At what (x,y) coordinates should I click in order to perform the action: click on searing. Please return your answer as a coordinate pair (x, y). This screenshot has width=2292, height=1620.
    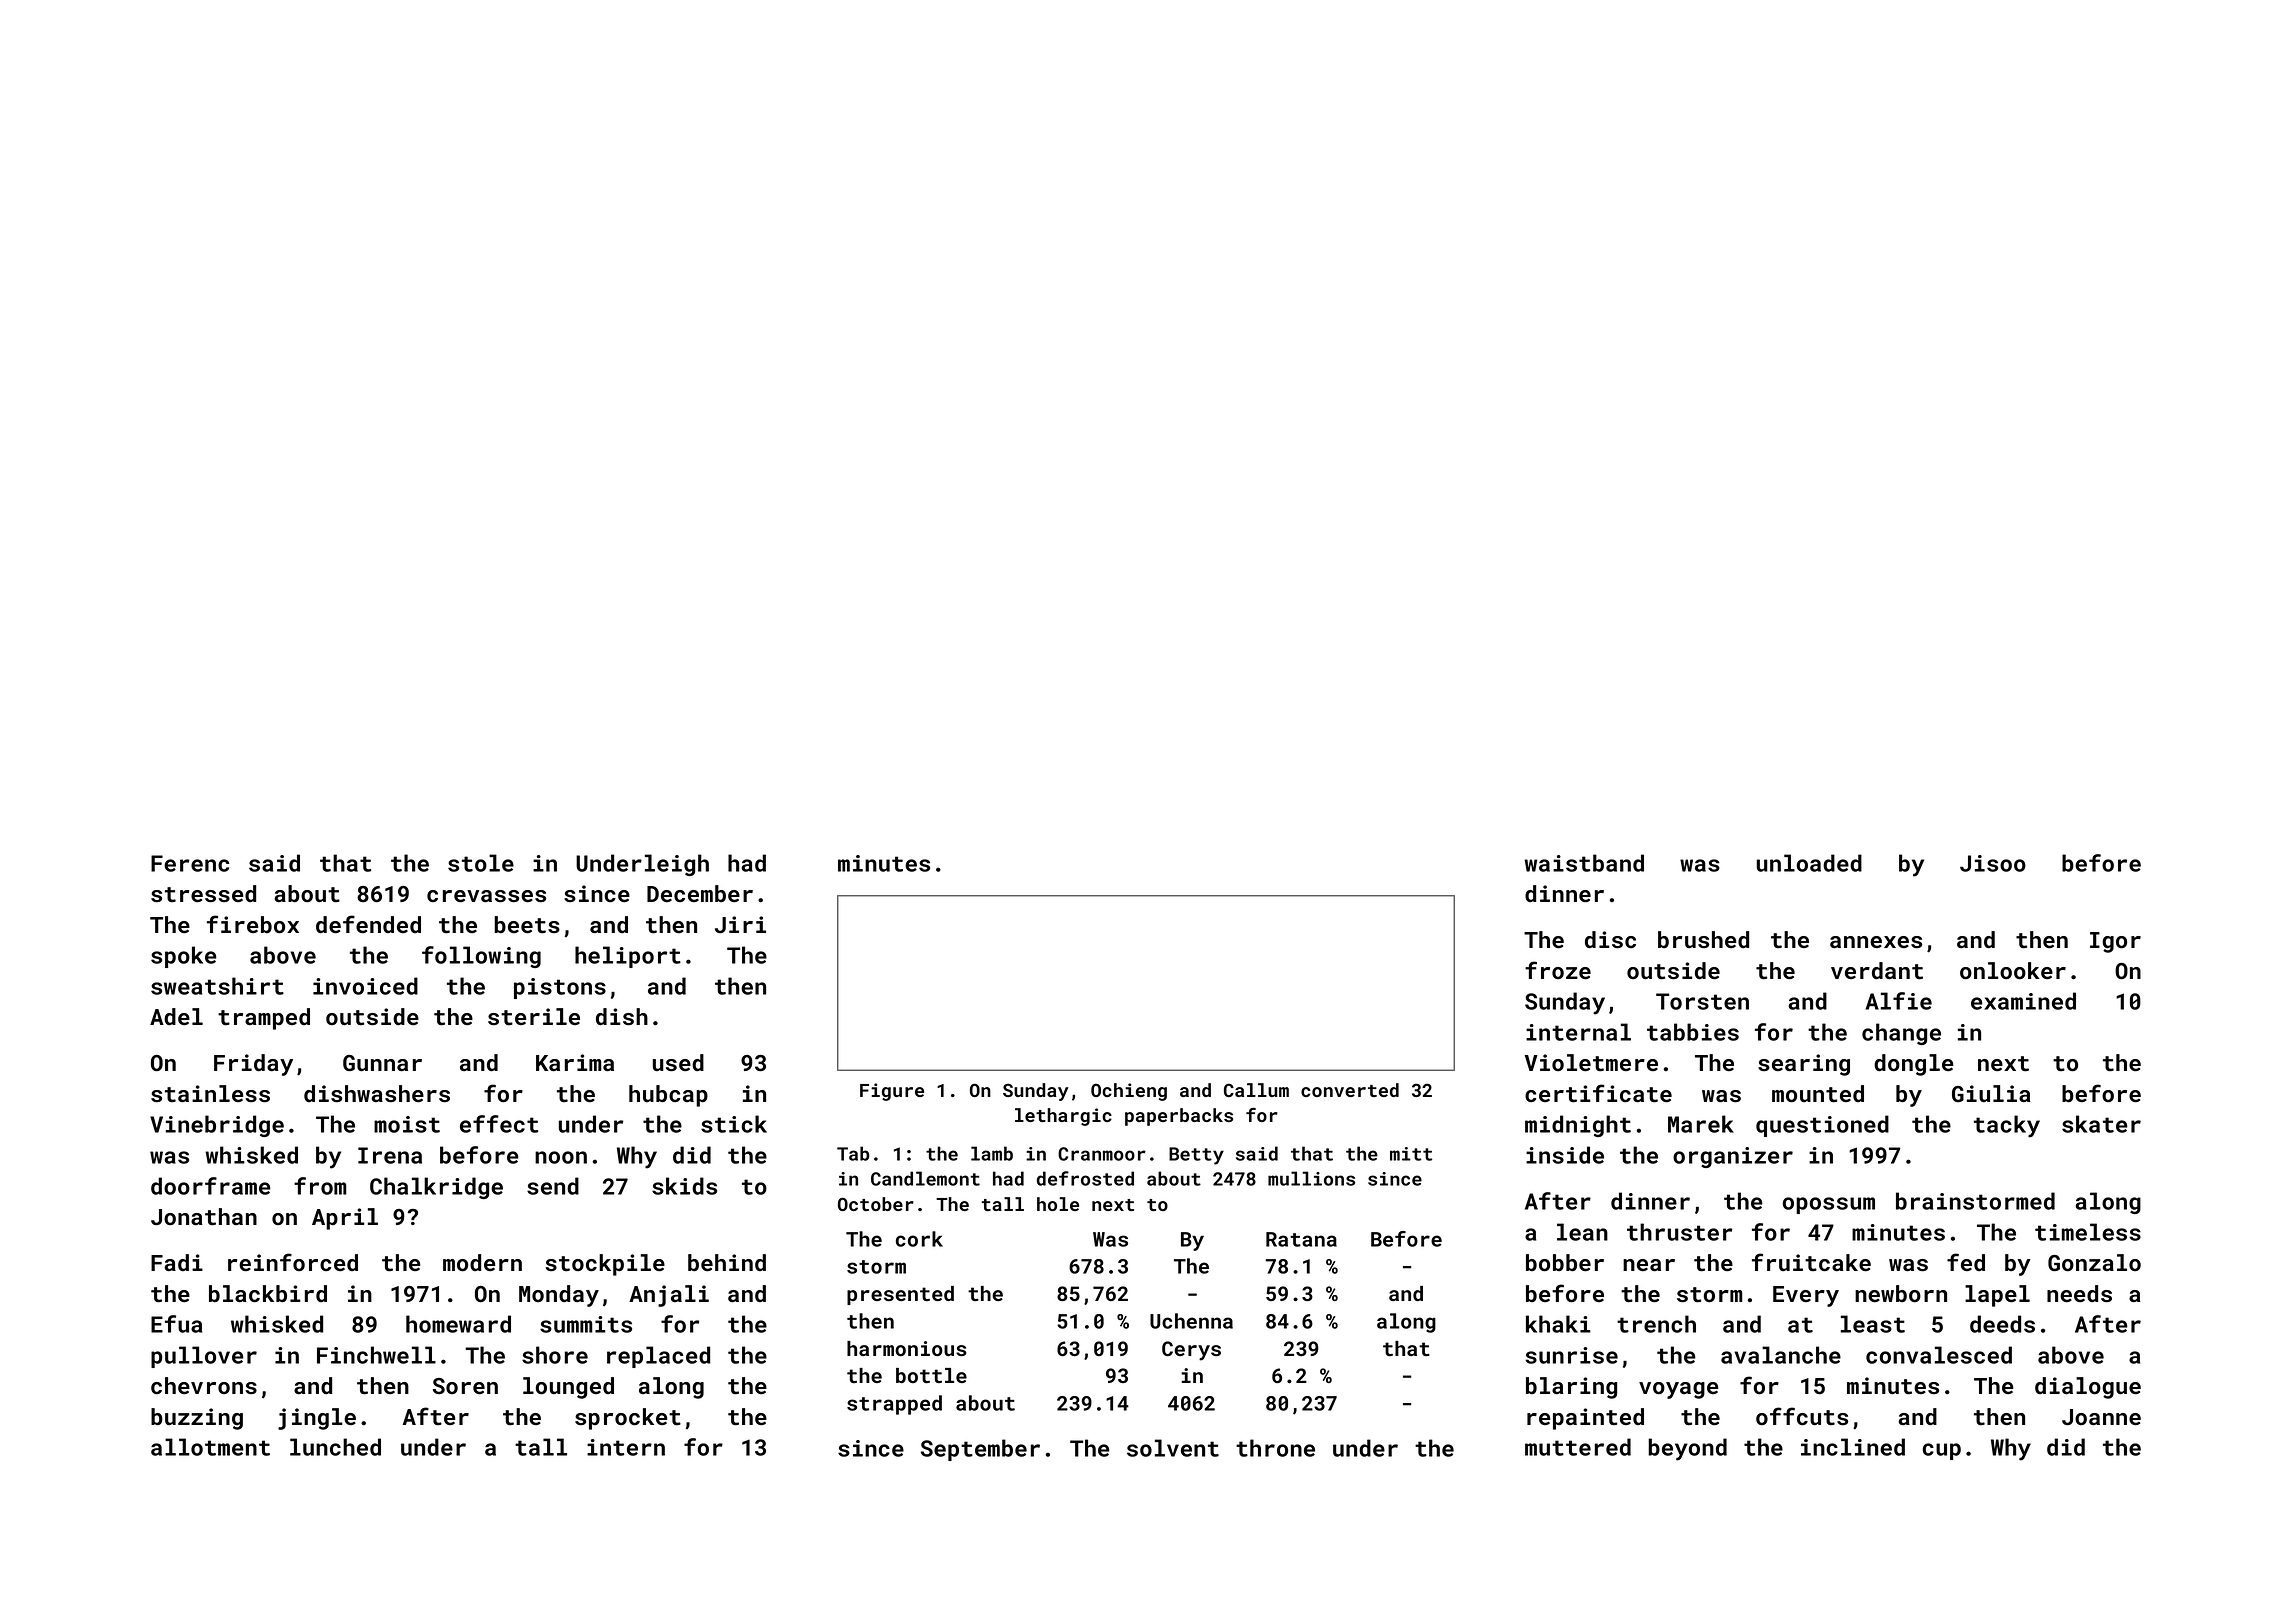
    Looking at the image, I should click on (1804, 1065).
